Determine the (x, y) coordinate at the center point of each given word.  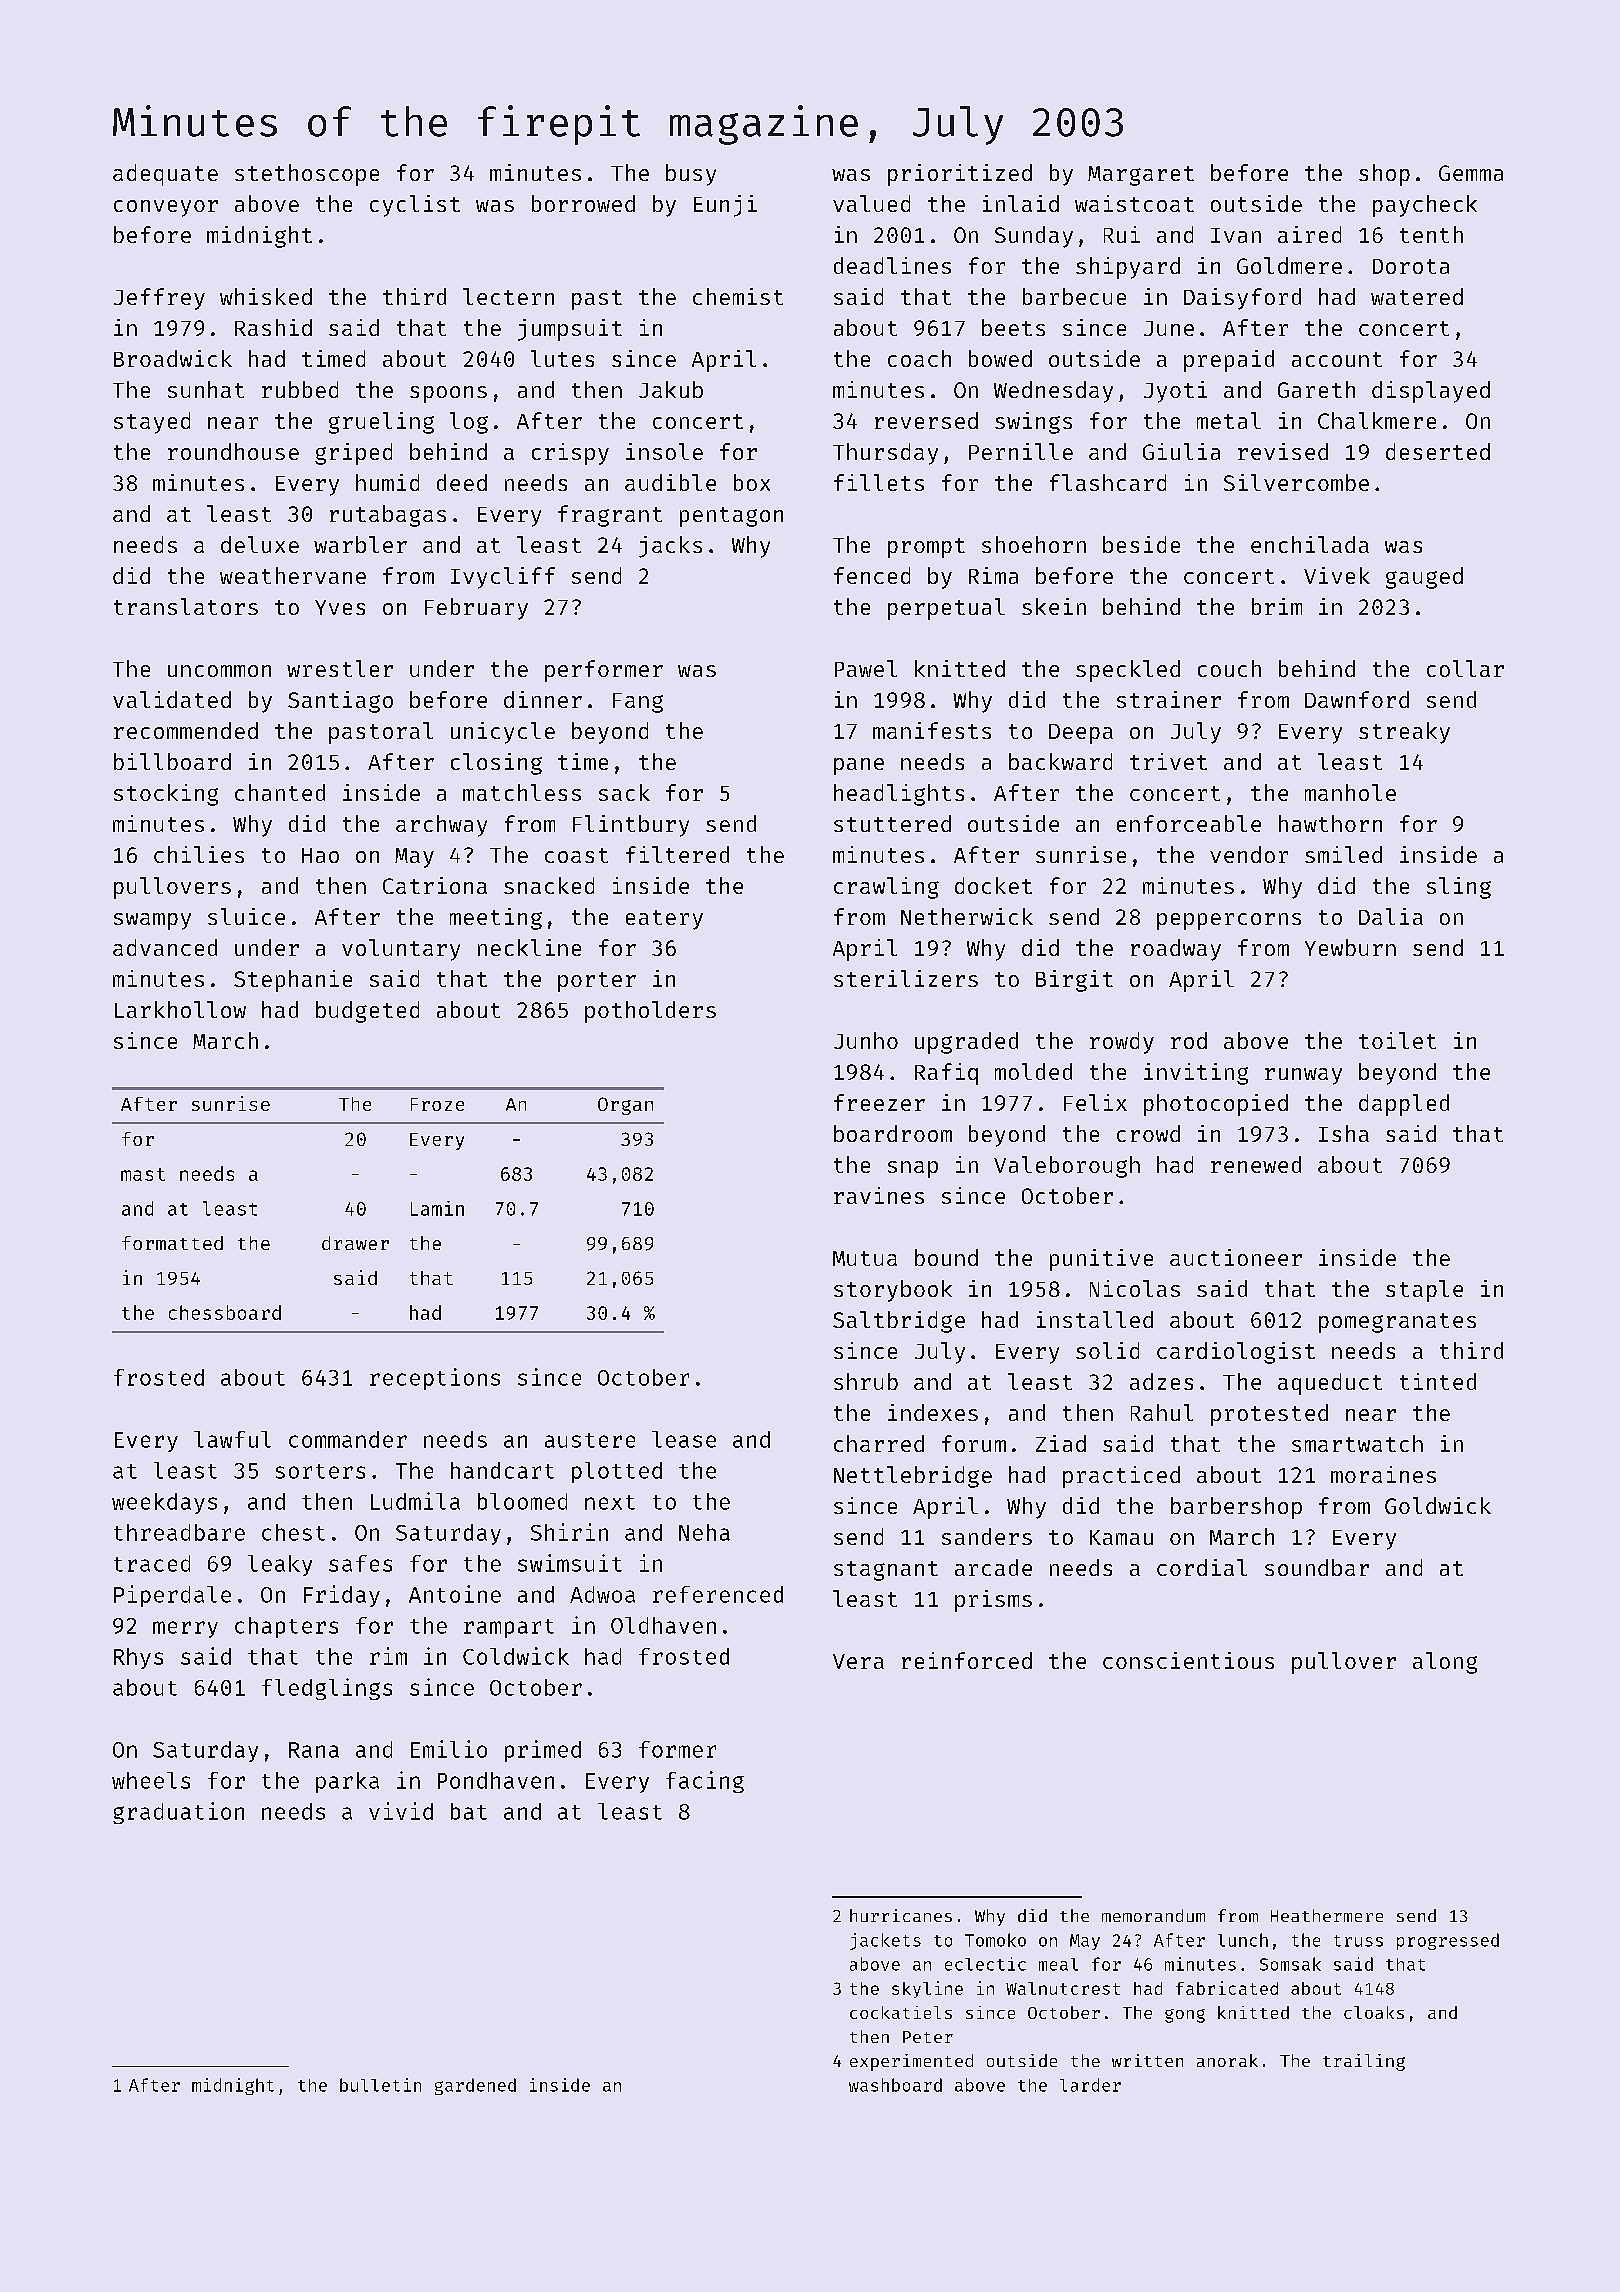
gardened (475, 2086)
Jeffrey (159, 299)
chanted (280, 792)
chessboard (225, 1312)
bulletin (380, 2085)
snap (913, 1169)
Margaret (1141, 176)
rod (1189, 1040)
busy (691, 175)
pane (859, 766)
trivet (1168, 761)
